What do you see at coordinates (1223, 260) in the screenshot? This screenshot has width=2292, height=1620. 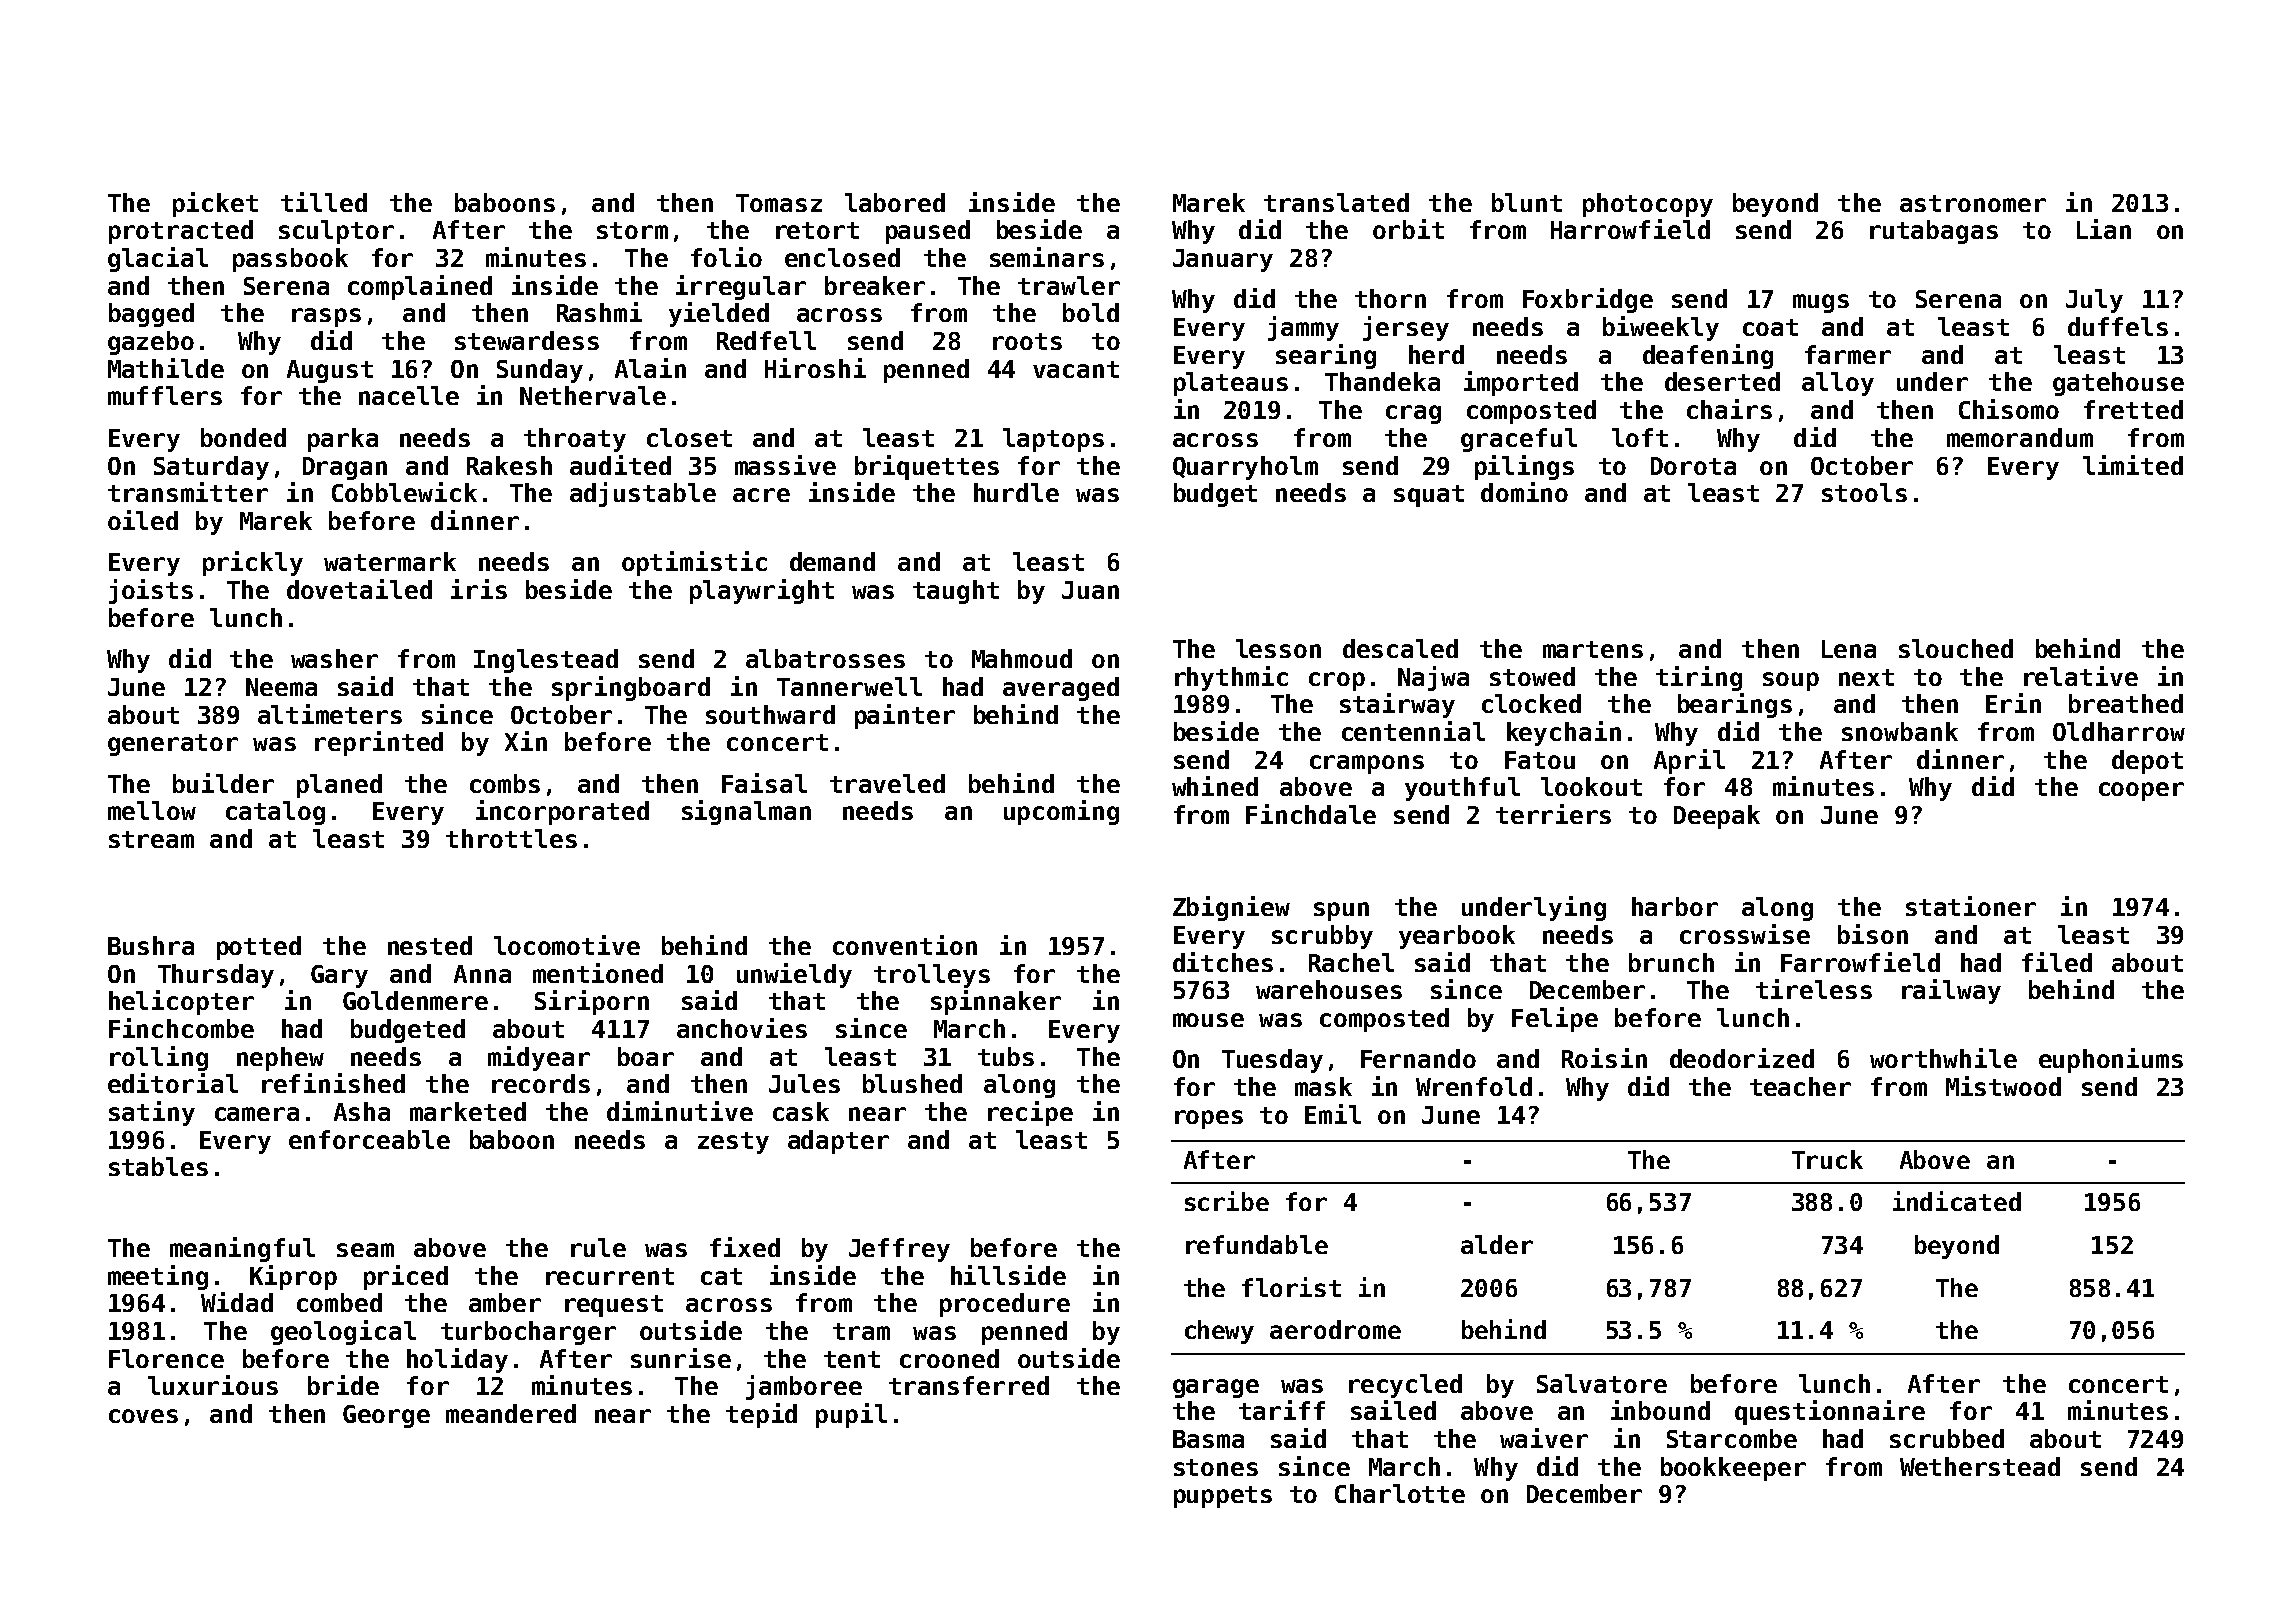 I see `January` at bounding box center [1223, 260].
